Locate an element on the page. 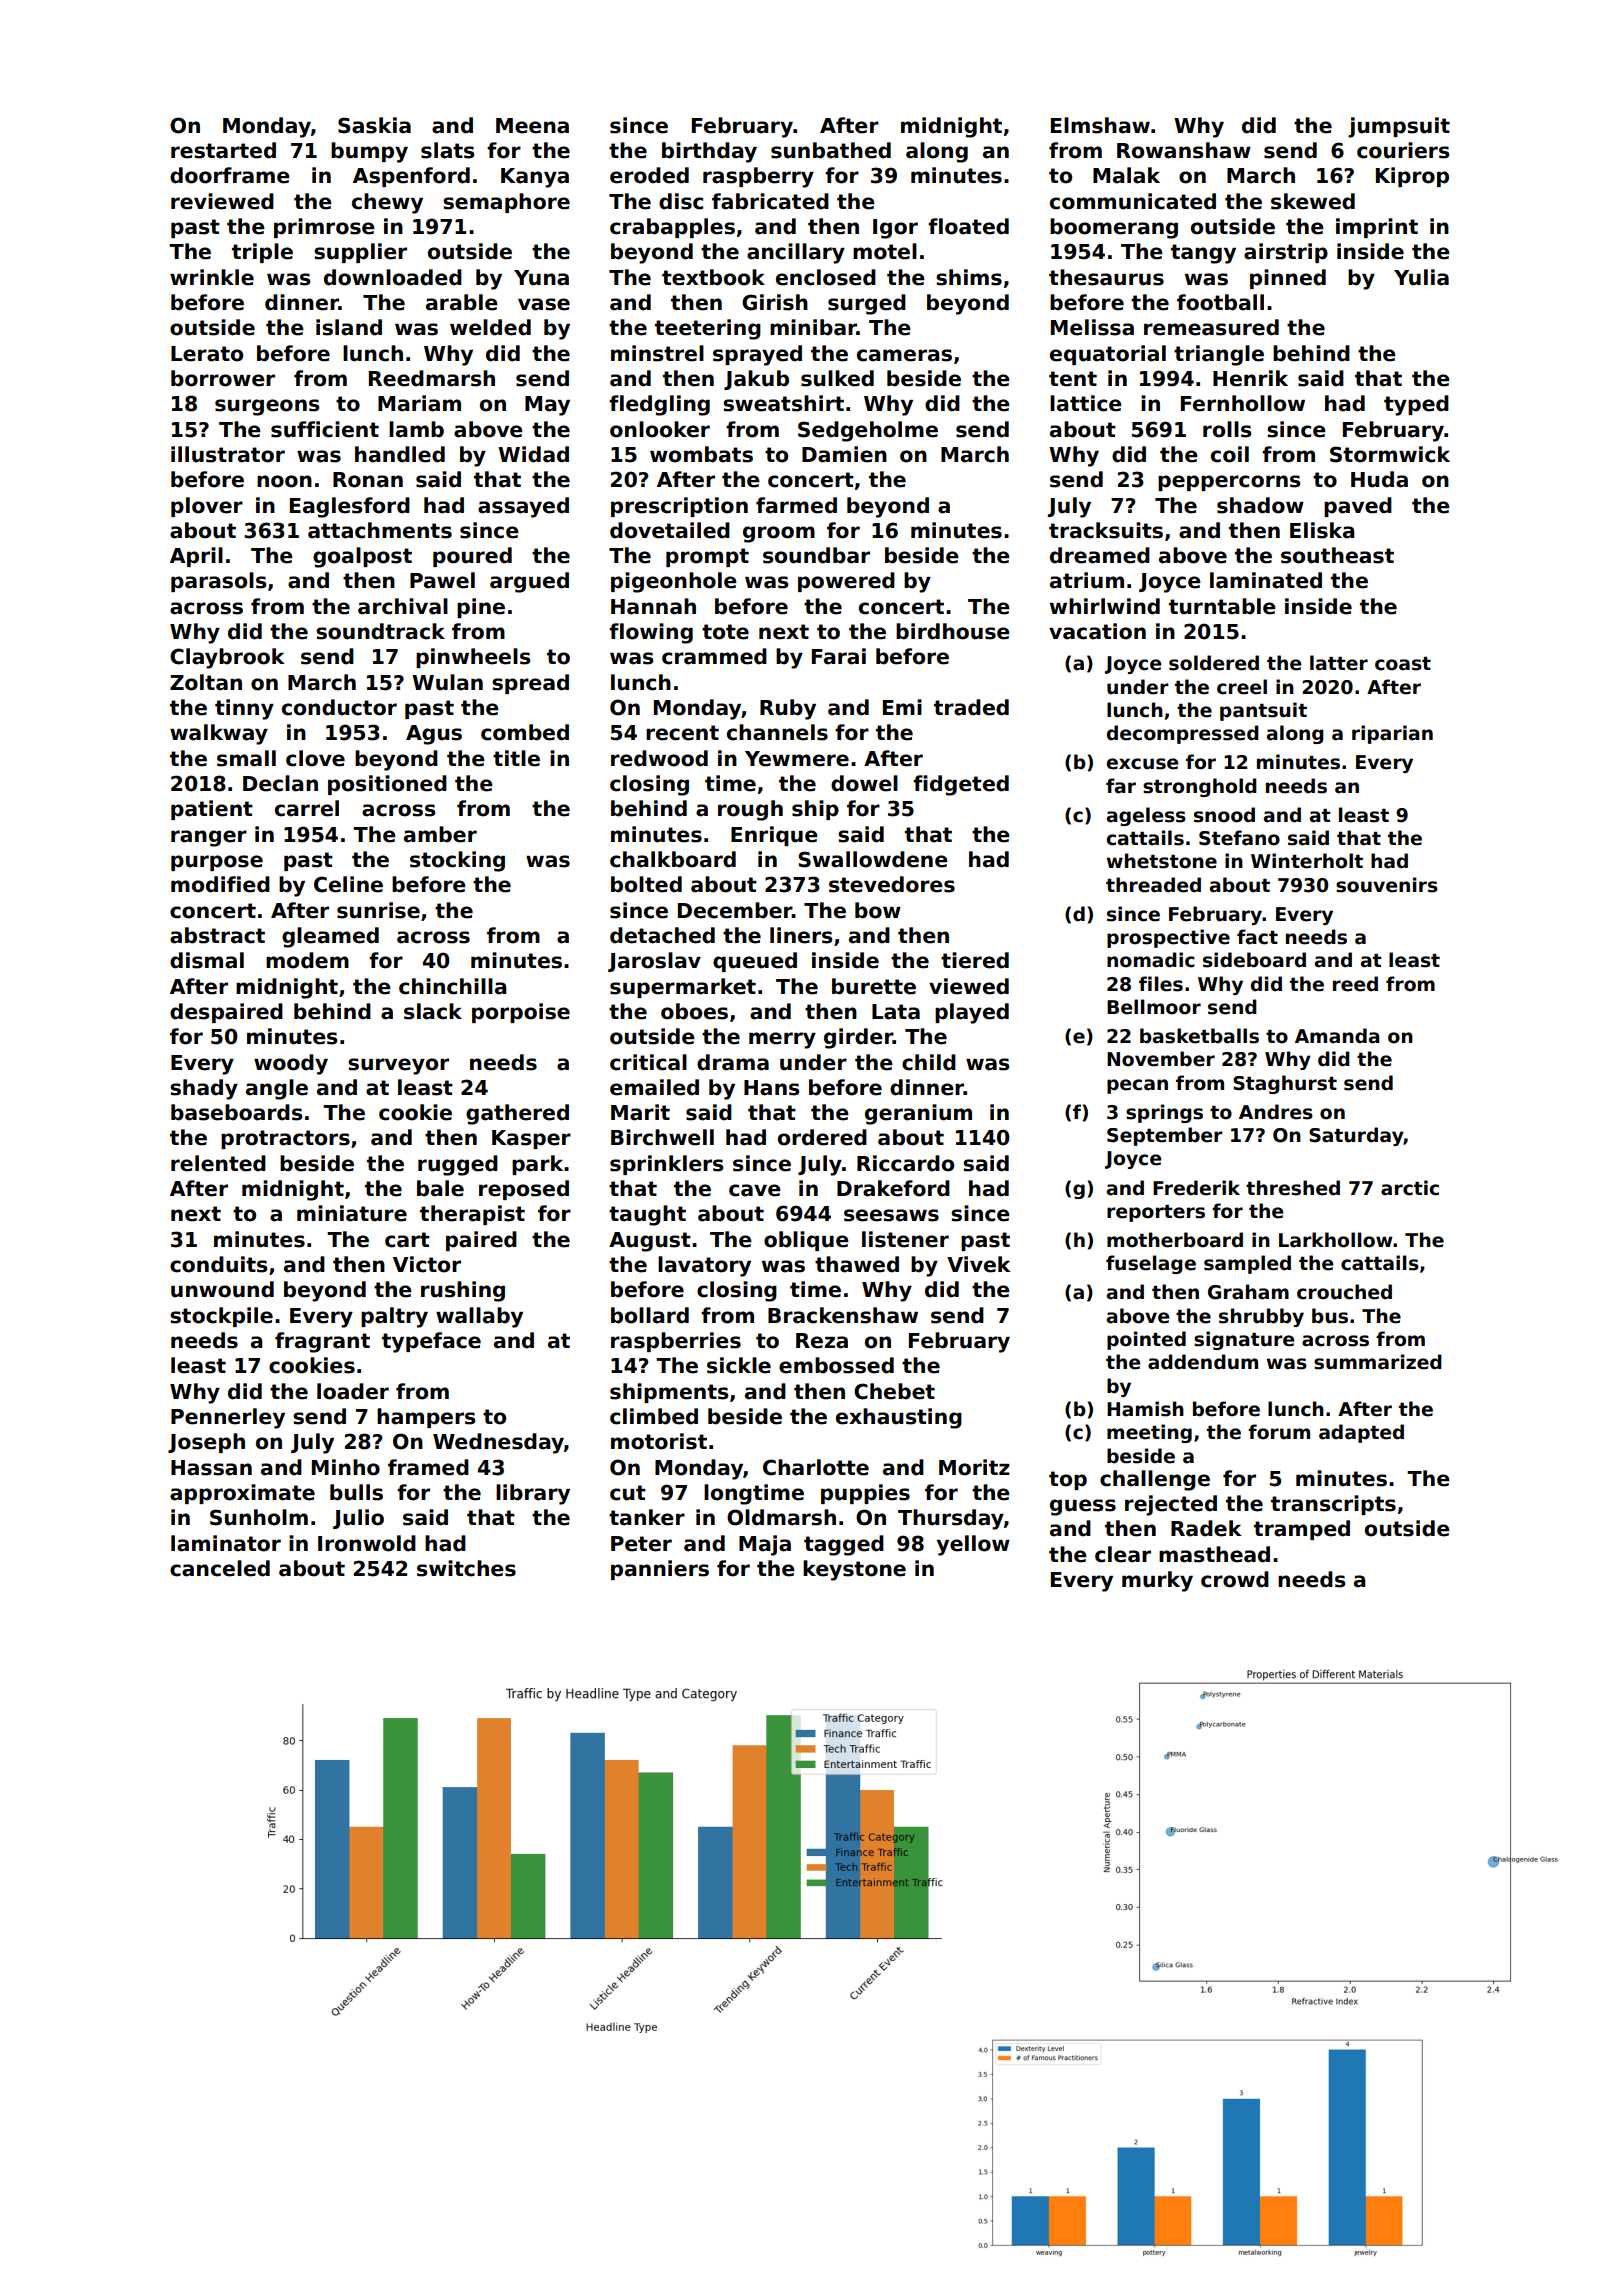  jumpsuit is located at coordinates (1399, 127).
